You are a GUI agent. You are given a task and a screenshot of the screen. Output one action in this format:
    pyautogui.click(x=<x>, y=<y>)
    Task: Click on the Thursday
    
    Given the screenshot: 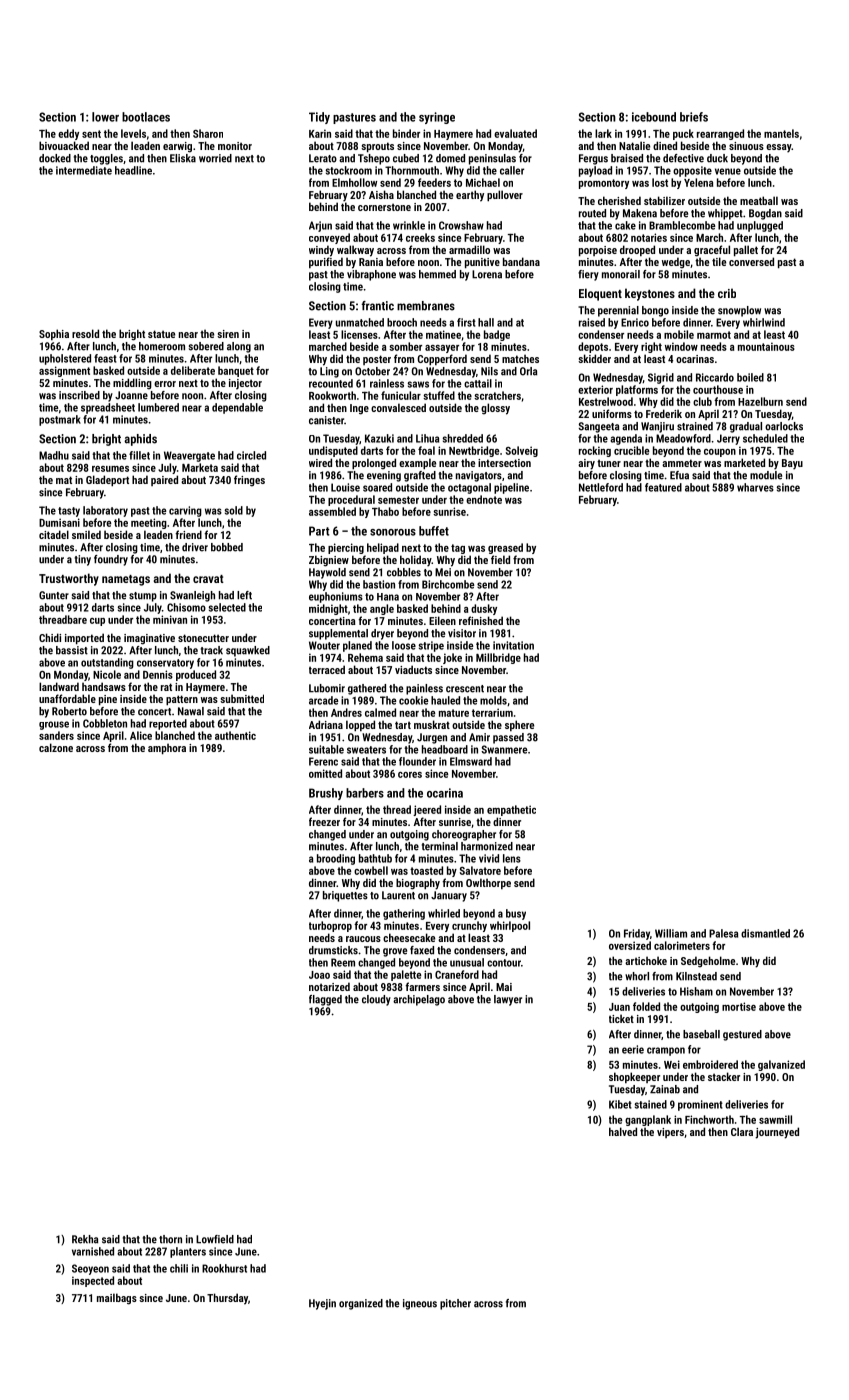 What is the action you would take?
    pyautogui.click(x=227, y=1299)
